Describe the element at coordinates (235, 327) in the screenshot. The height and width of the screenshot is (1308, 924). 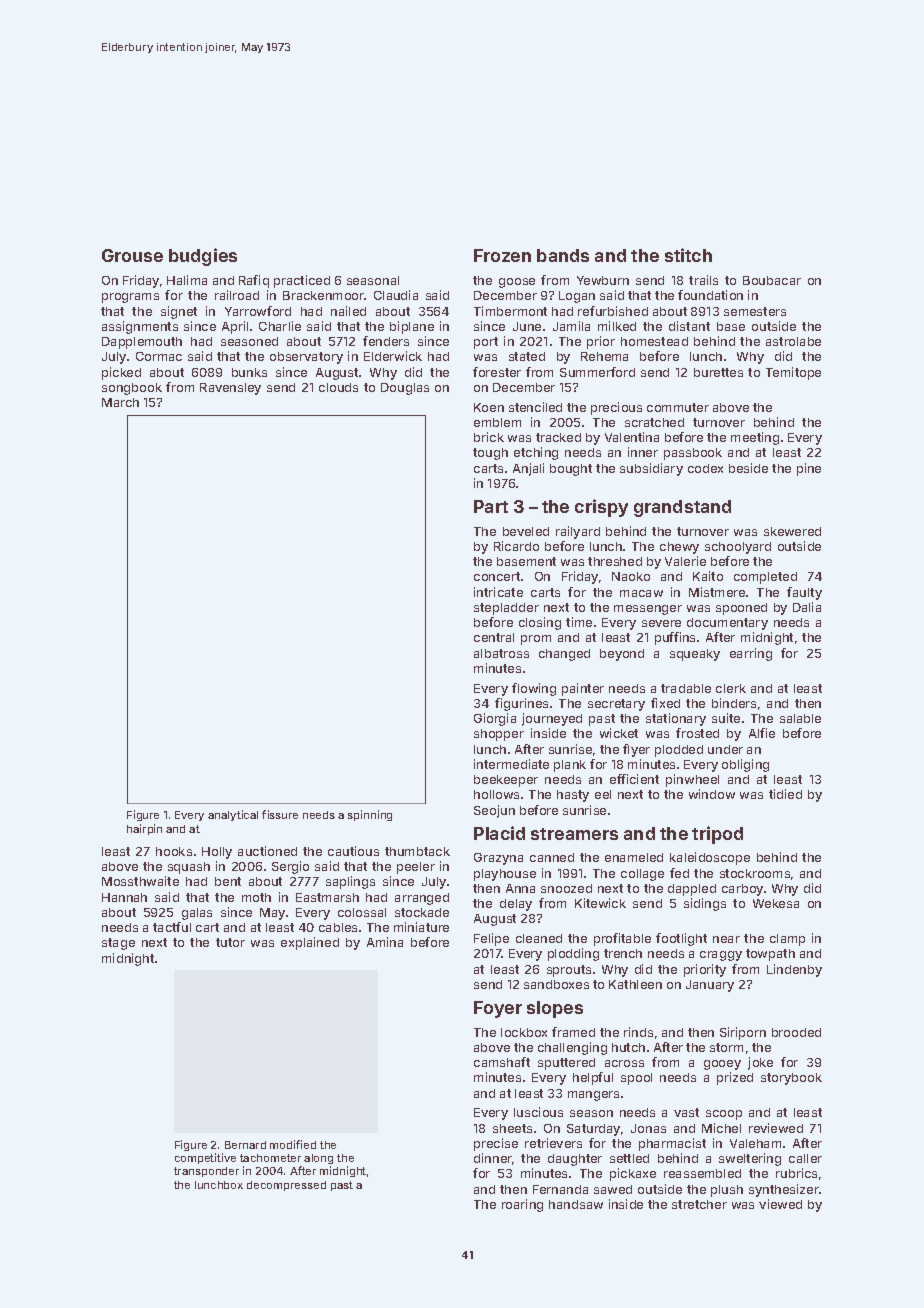
I see `April` at that location.
